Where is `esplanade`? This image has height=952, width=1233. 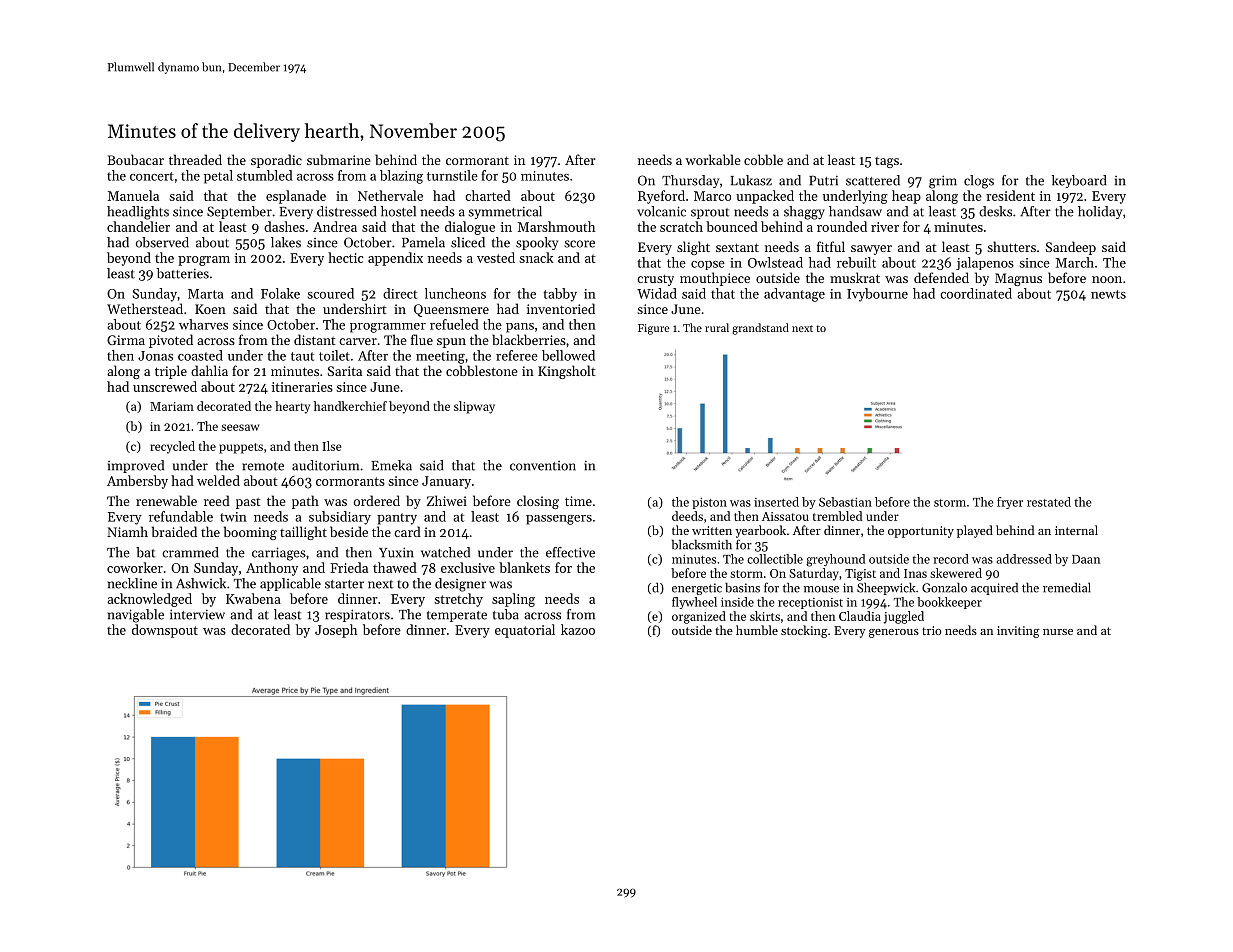
esplanade is located at coordinates (296, 197).
